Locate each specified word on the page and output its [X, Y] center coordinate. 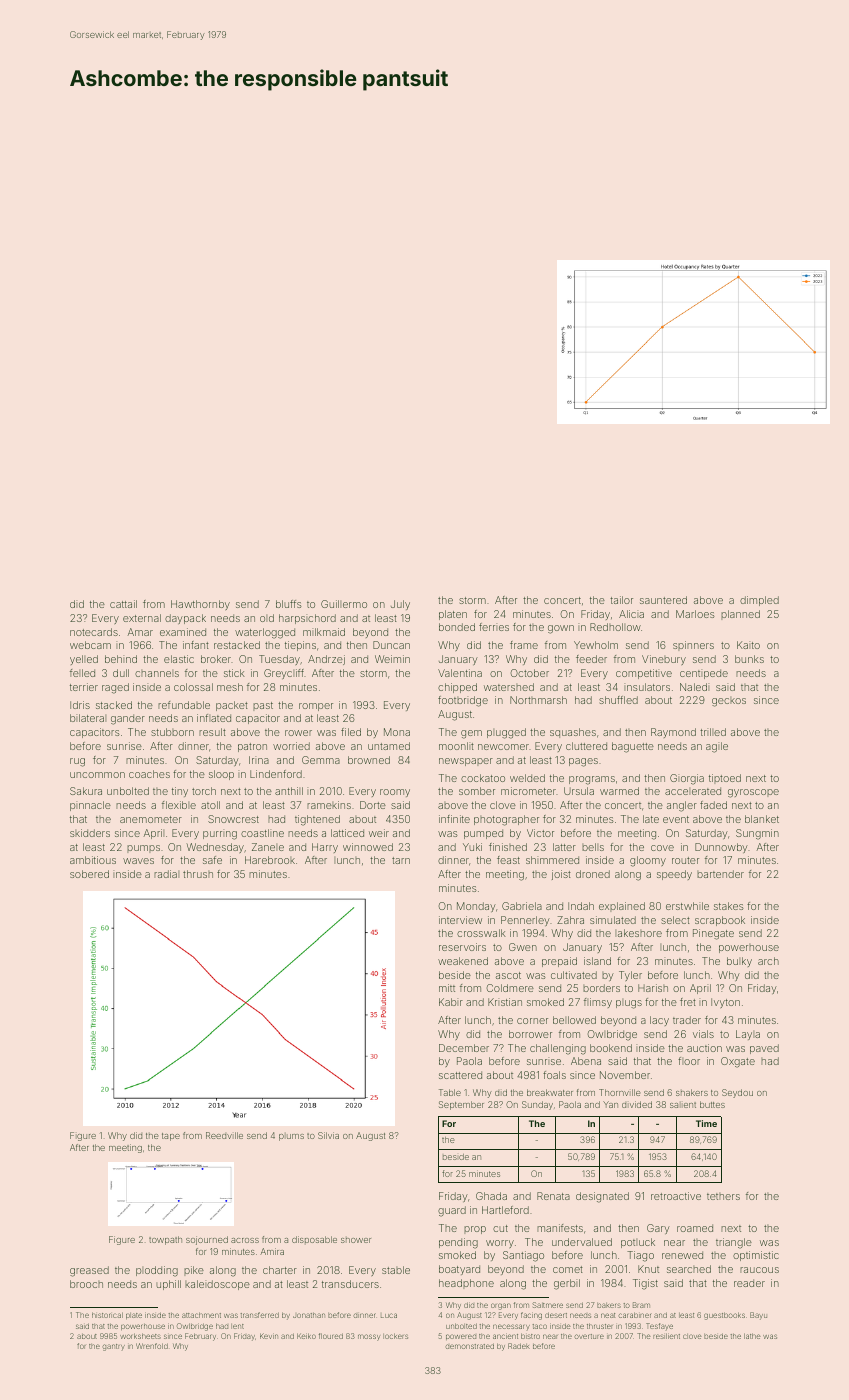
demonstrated [469, 1346]
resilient [666, 1336]
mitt [447, 988]
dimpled [759, 601]
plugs [629, 1004]
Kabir [451, 1002]
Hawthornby [200, 605]
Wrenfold [152, 1346]
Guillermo [344, 604]
